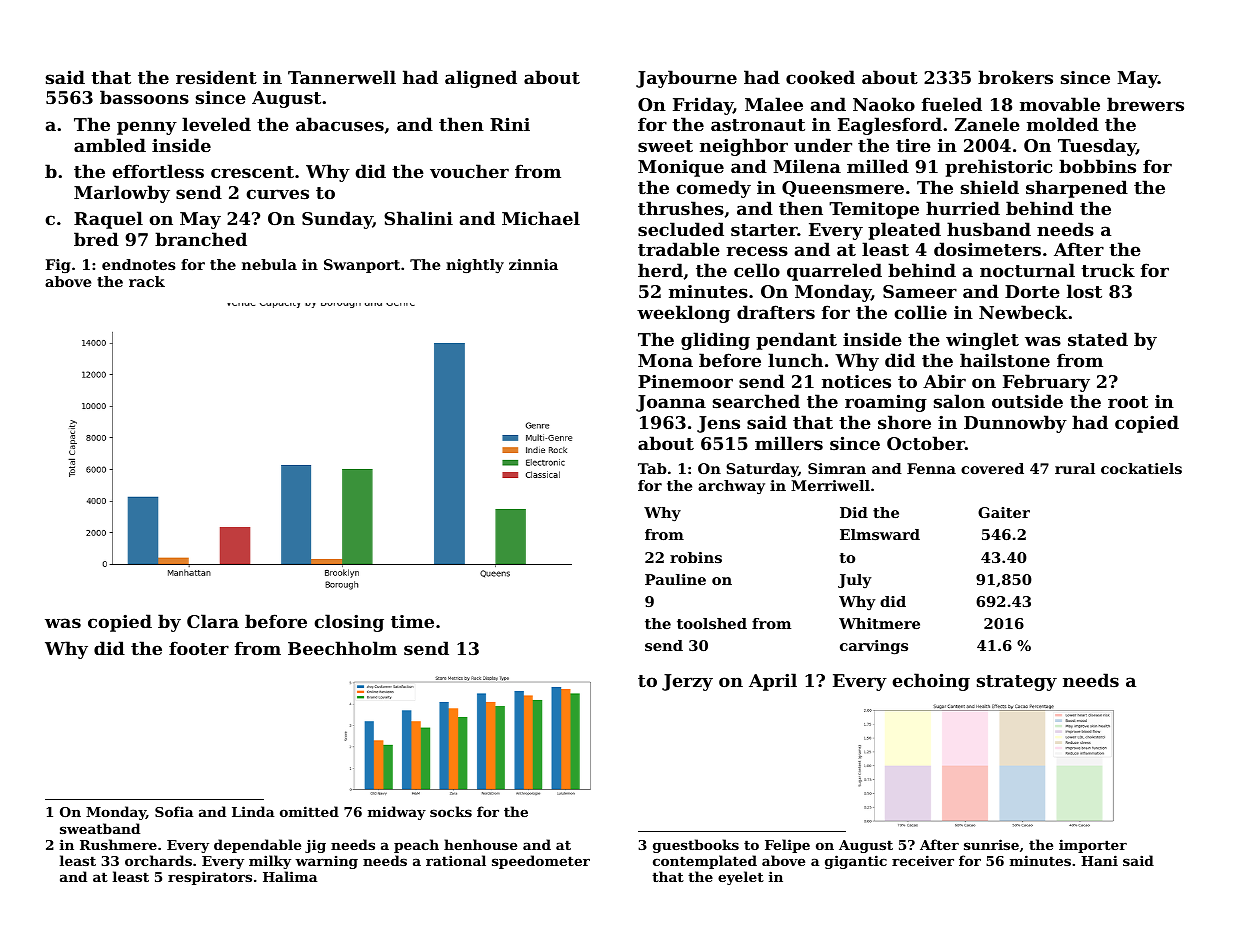  What do you see at coordinates (158, 860) in the image?
I see `orchards` at bounding box center [158, 860].
